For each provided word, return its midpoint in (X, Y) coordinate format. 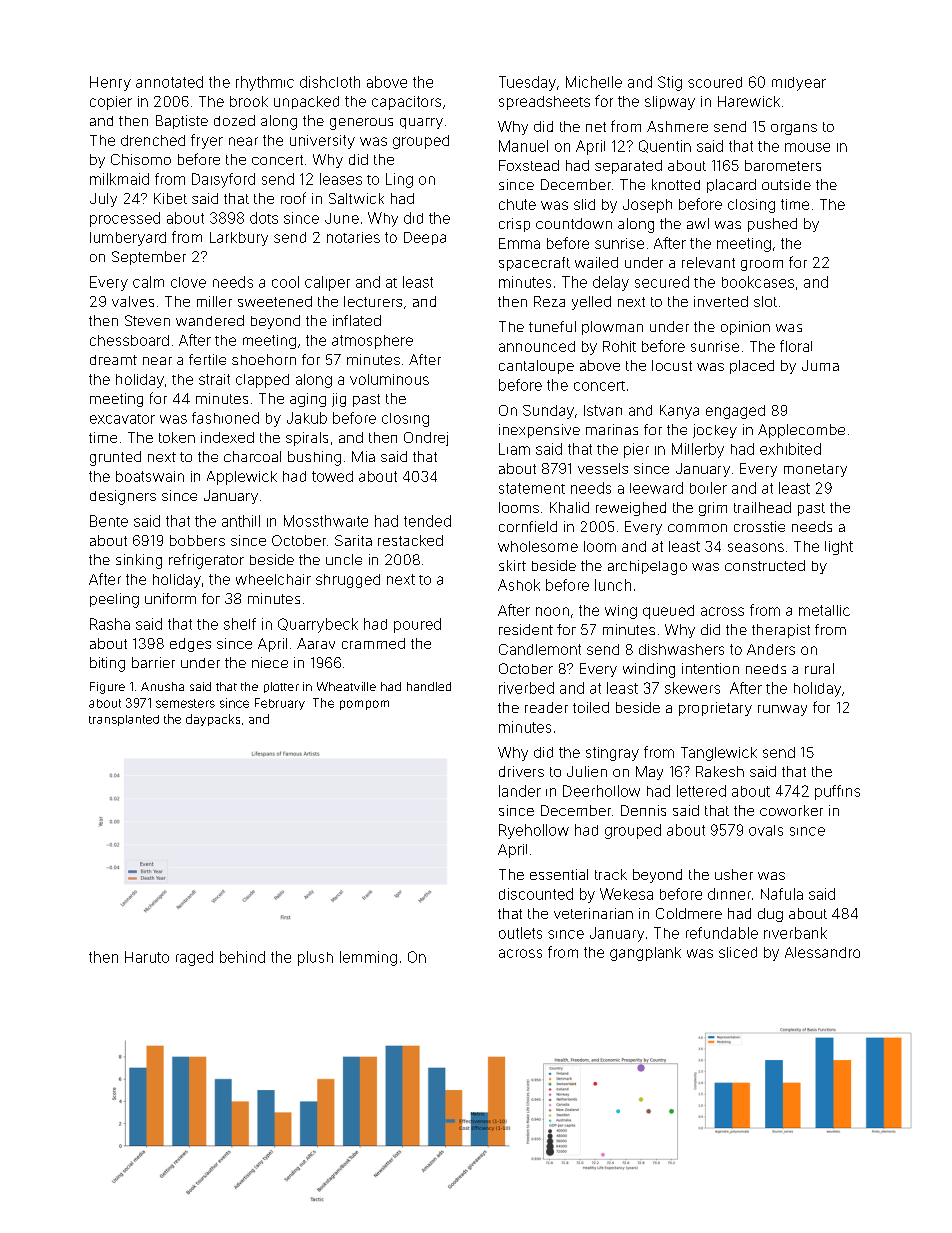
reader (546, 707)
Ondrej (426, 439)
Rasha (110, 624)
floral (796, 346)
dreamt (113, 360)
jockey (715, 431)
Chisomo (141, 159)
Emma (519, 243)
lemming (368, 958)
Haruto (147, 957)
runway (782, 710)
